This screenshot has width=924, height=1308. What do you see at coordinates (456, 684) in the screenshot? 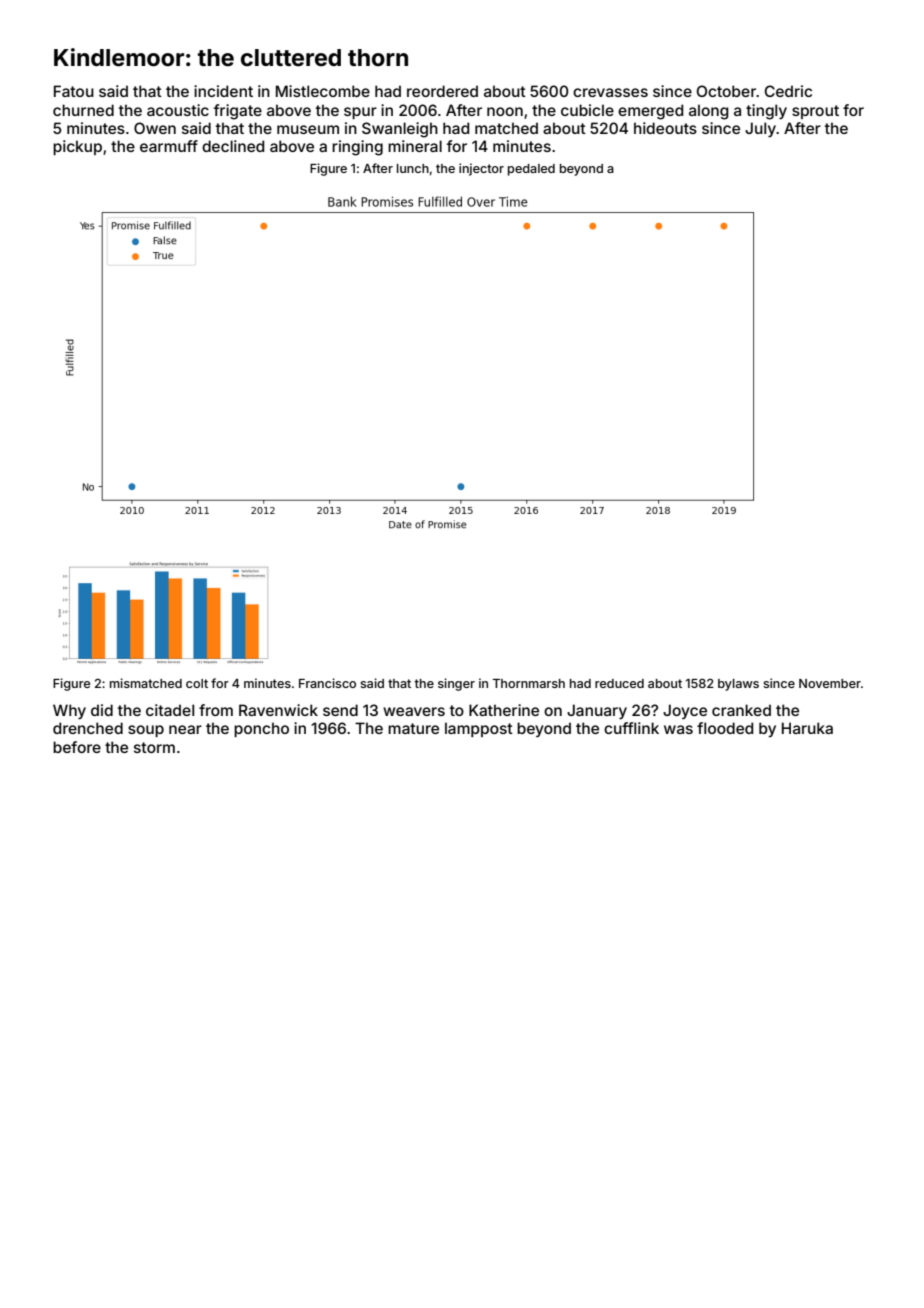
I see `singer` at bounding box center [456, 684].
